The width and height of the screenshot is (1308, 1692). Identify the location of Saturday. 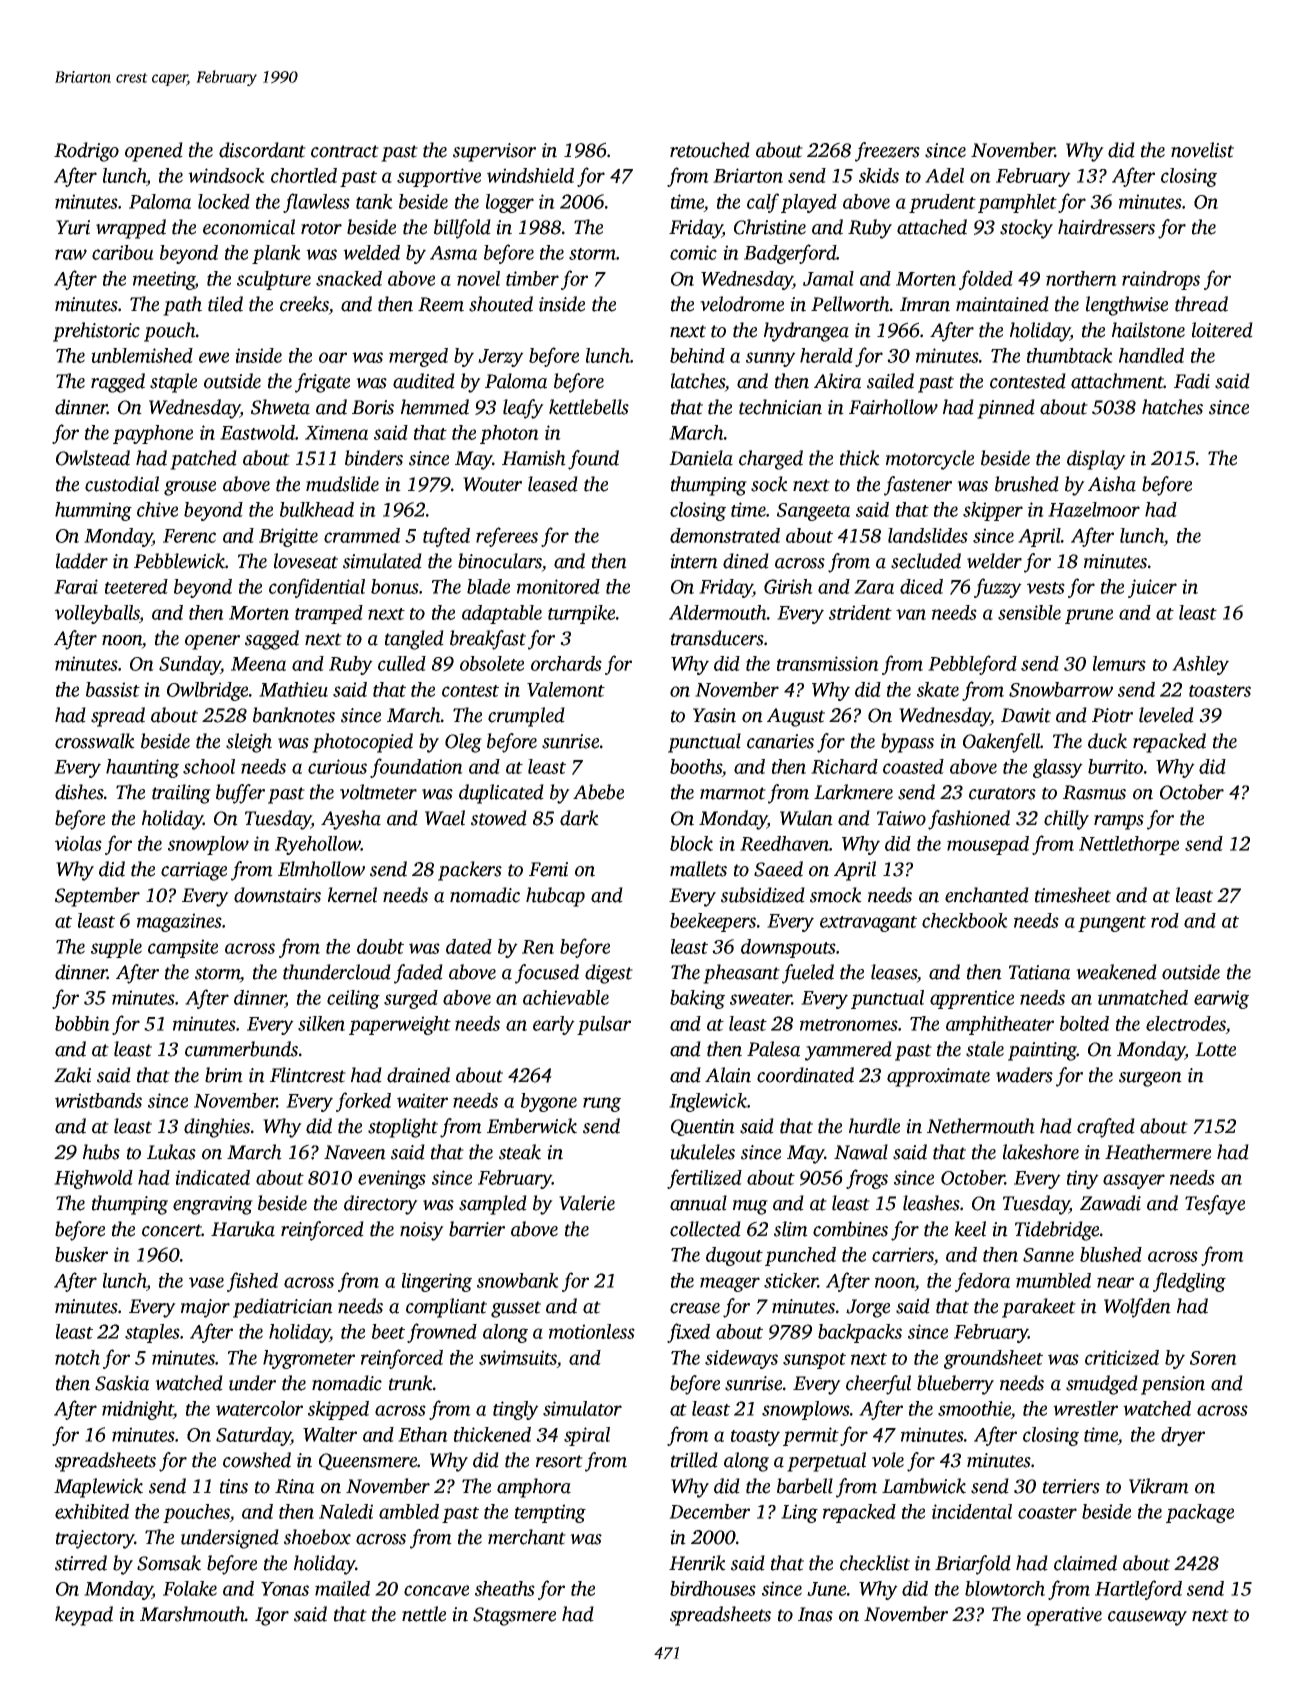
(253, 1436).
